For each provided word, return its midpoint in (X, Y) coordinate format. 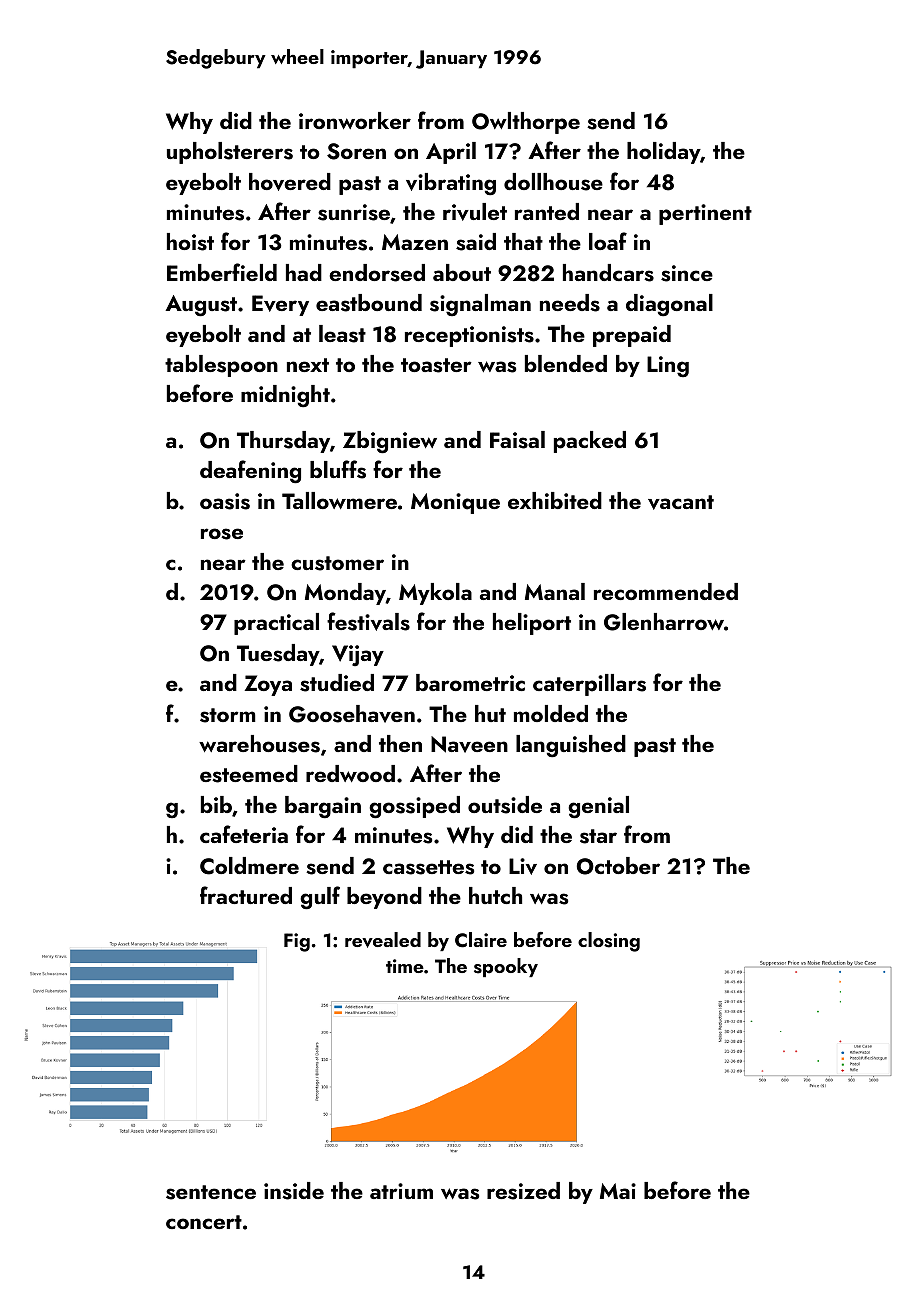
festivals (368, 621)
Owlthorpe (526, 123)
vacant (681, 502)
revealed (383, 940)
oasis (225, 501)
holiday (663, 153)
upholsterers (230, 153)
